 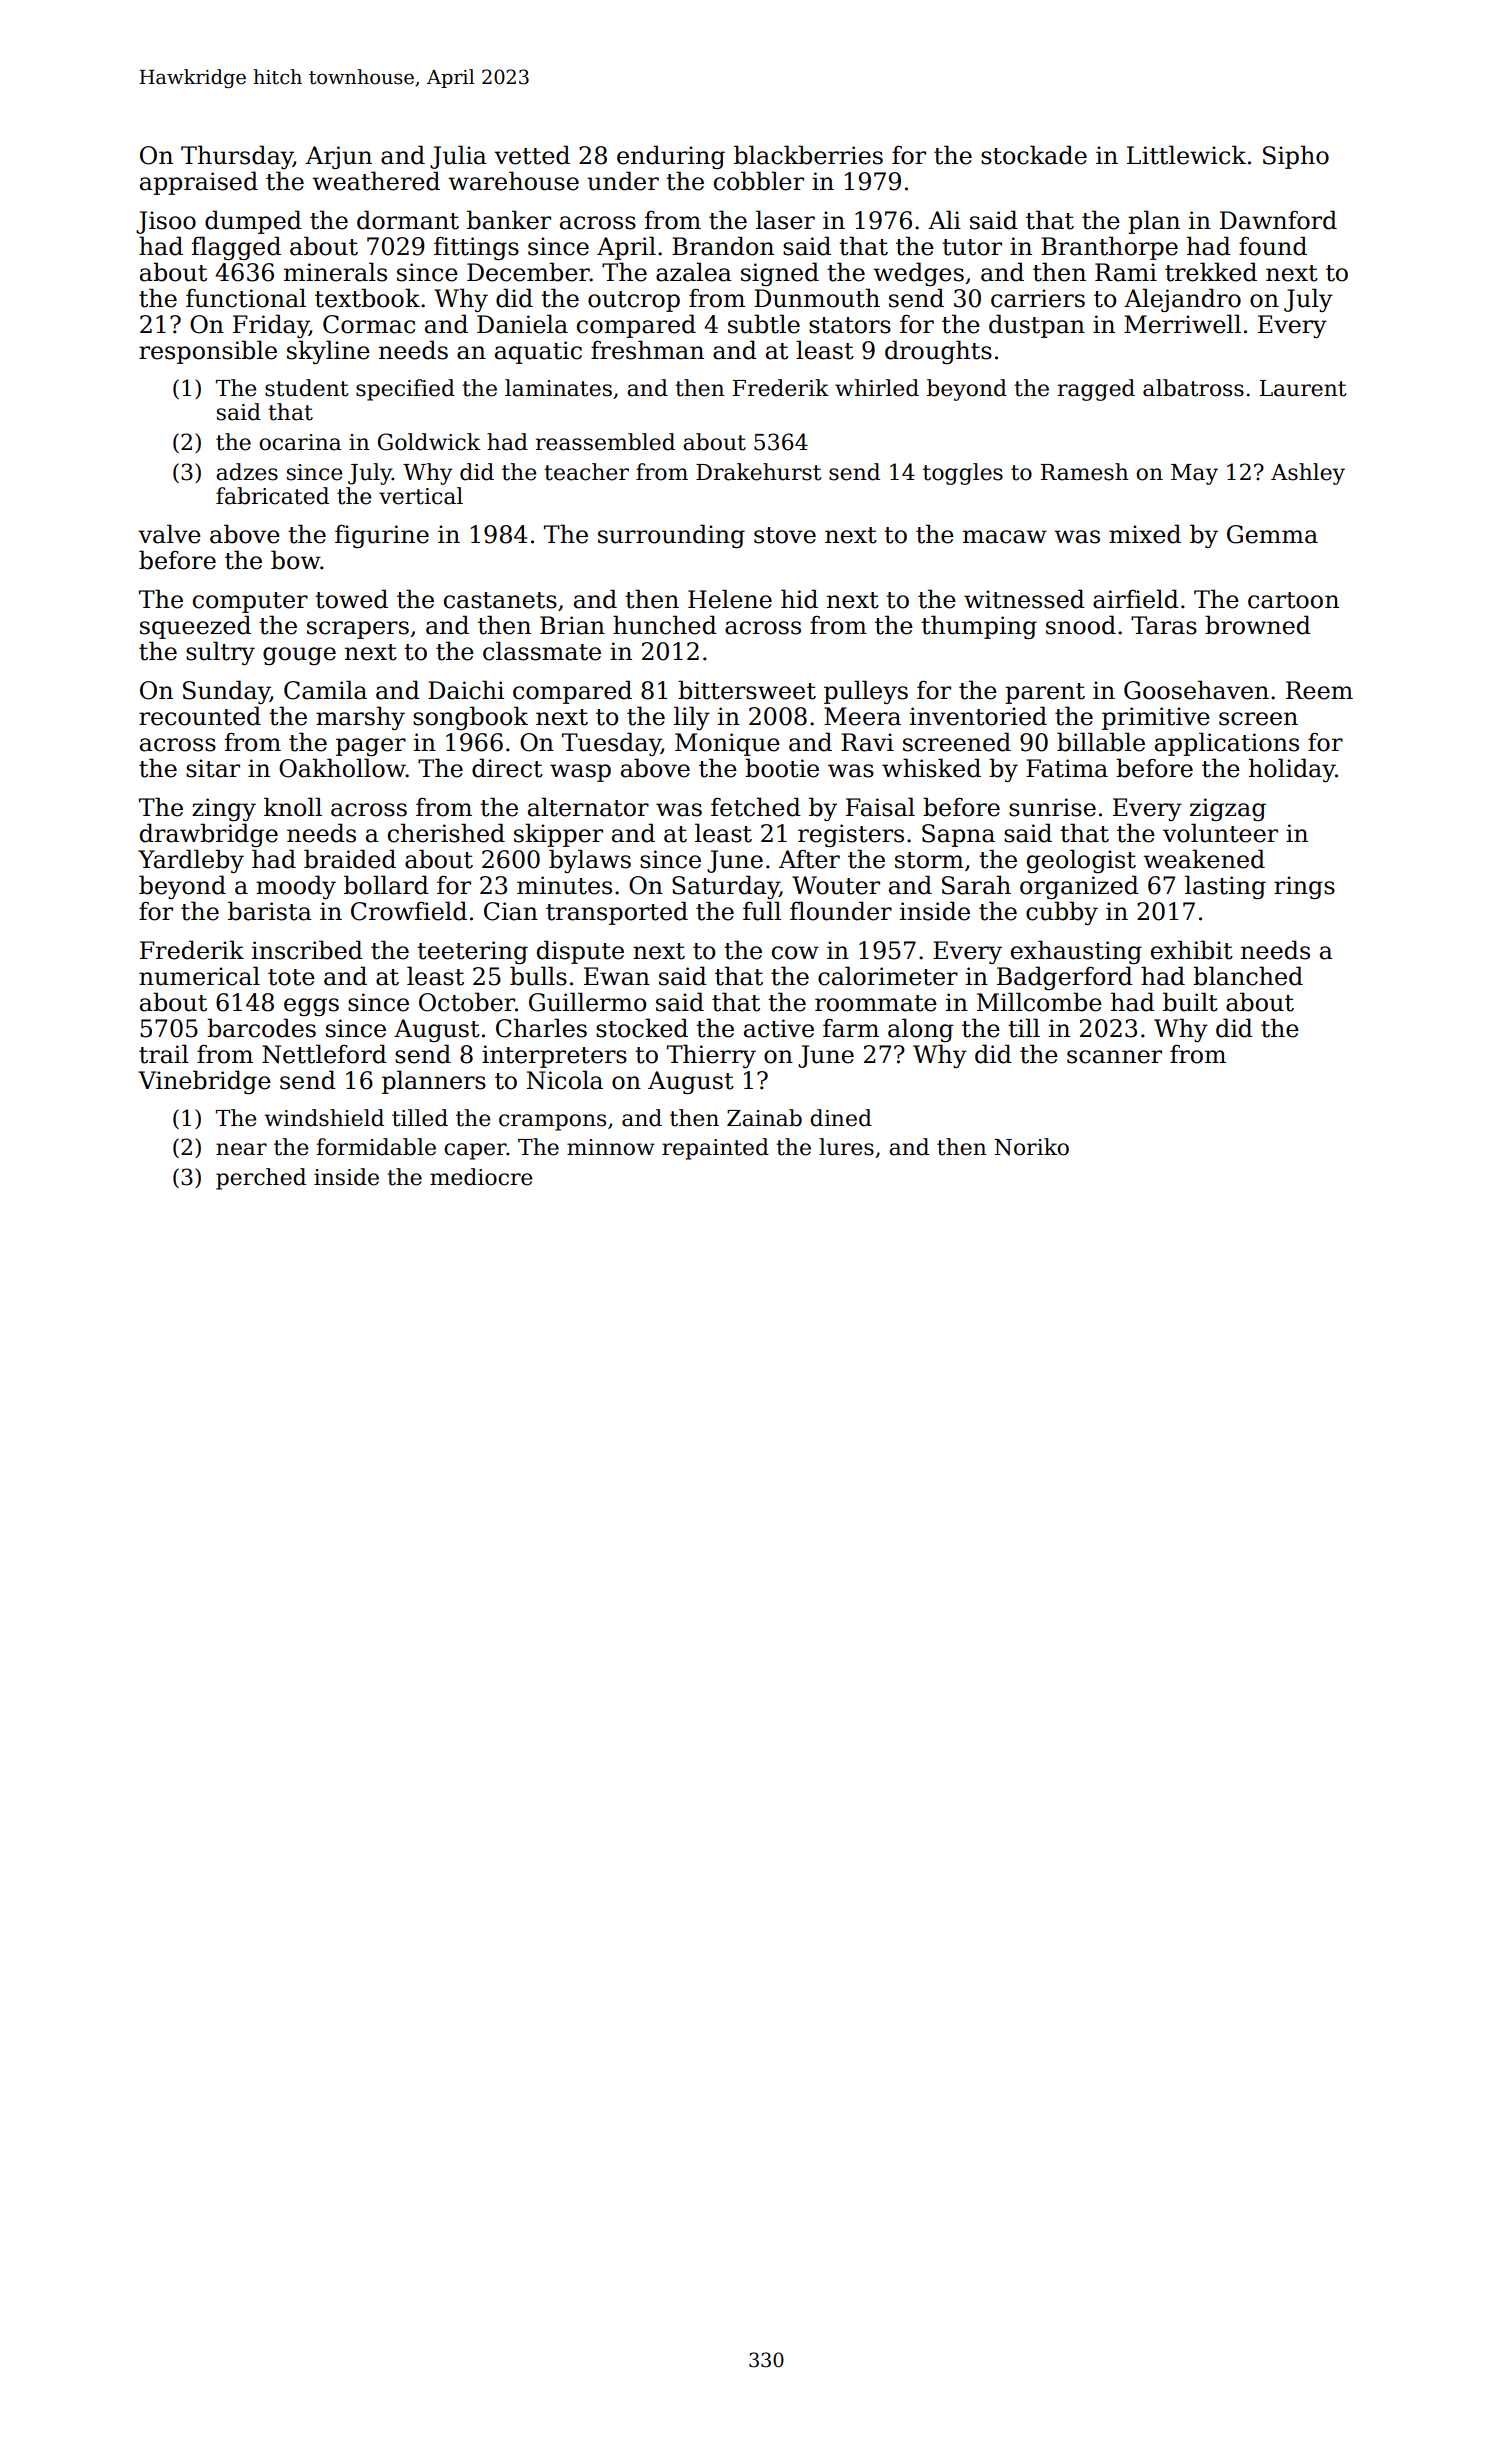 What do you see at coordinates (1031, 1147) in the document?
I see `Noriko` at bounding box center [1031, 1147].
